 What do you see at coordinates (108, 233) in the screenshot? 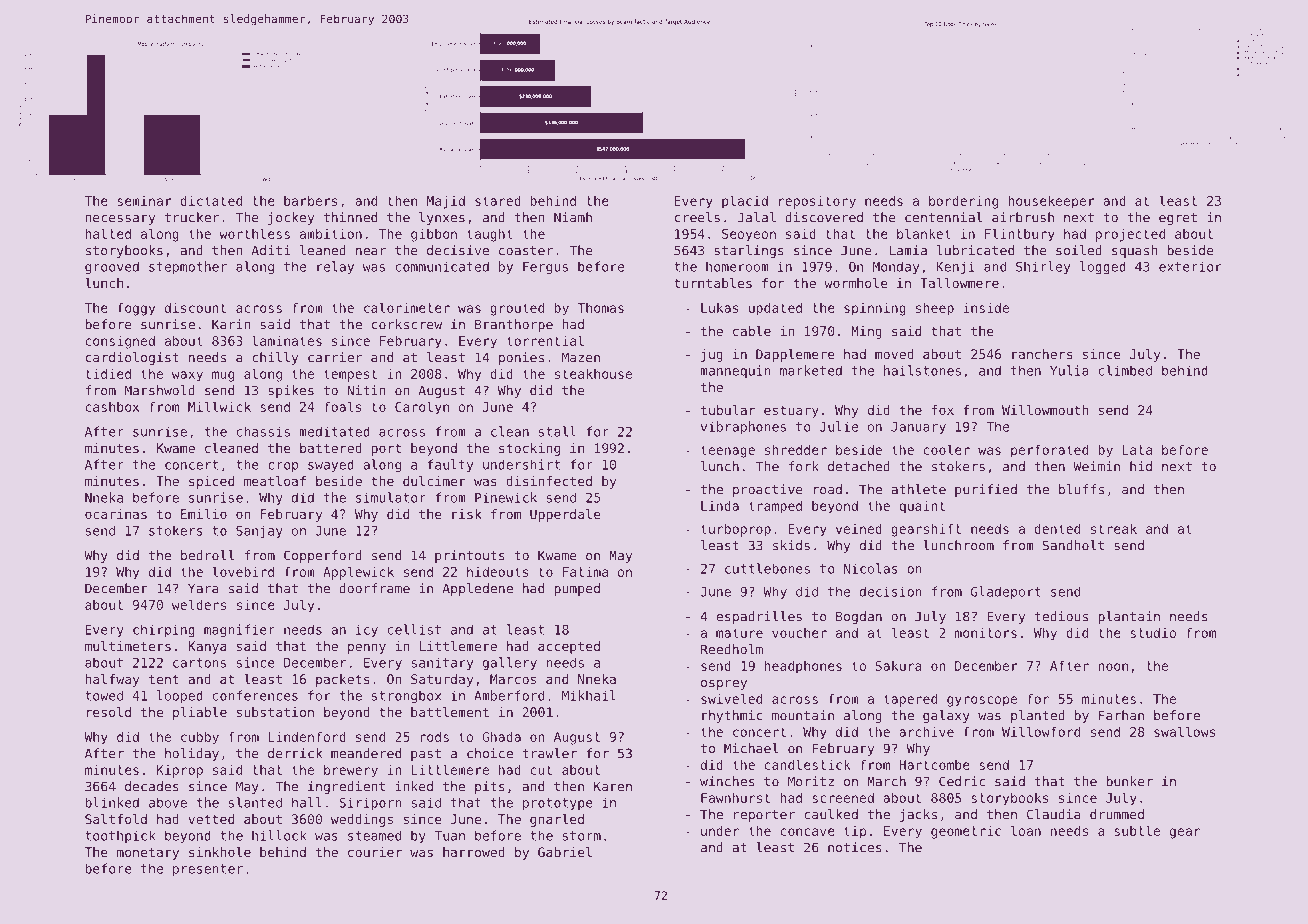
I see `halted` at bounding box center [108, 233].
